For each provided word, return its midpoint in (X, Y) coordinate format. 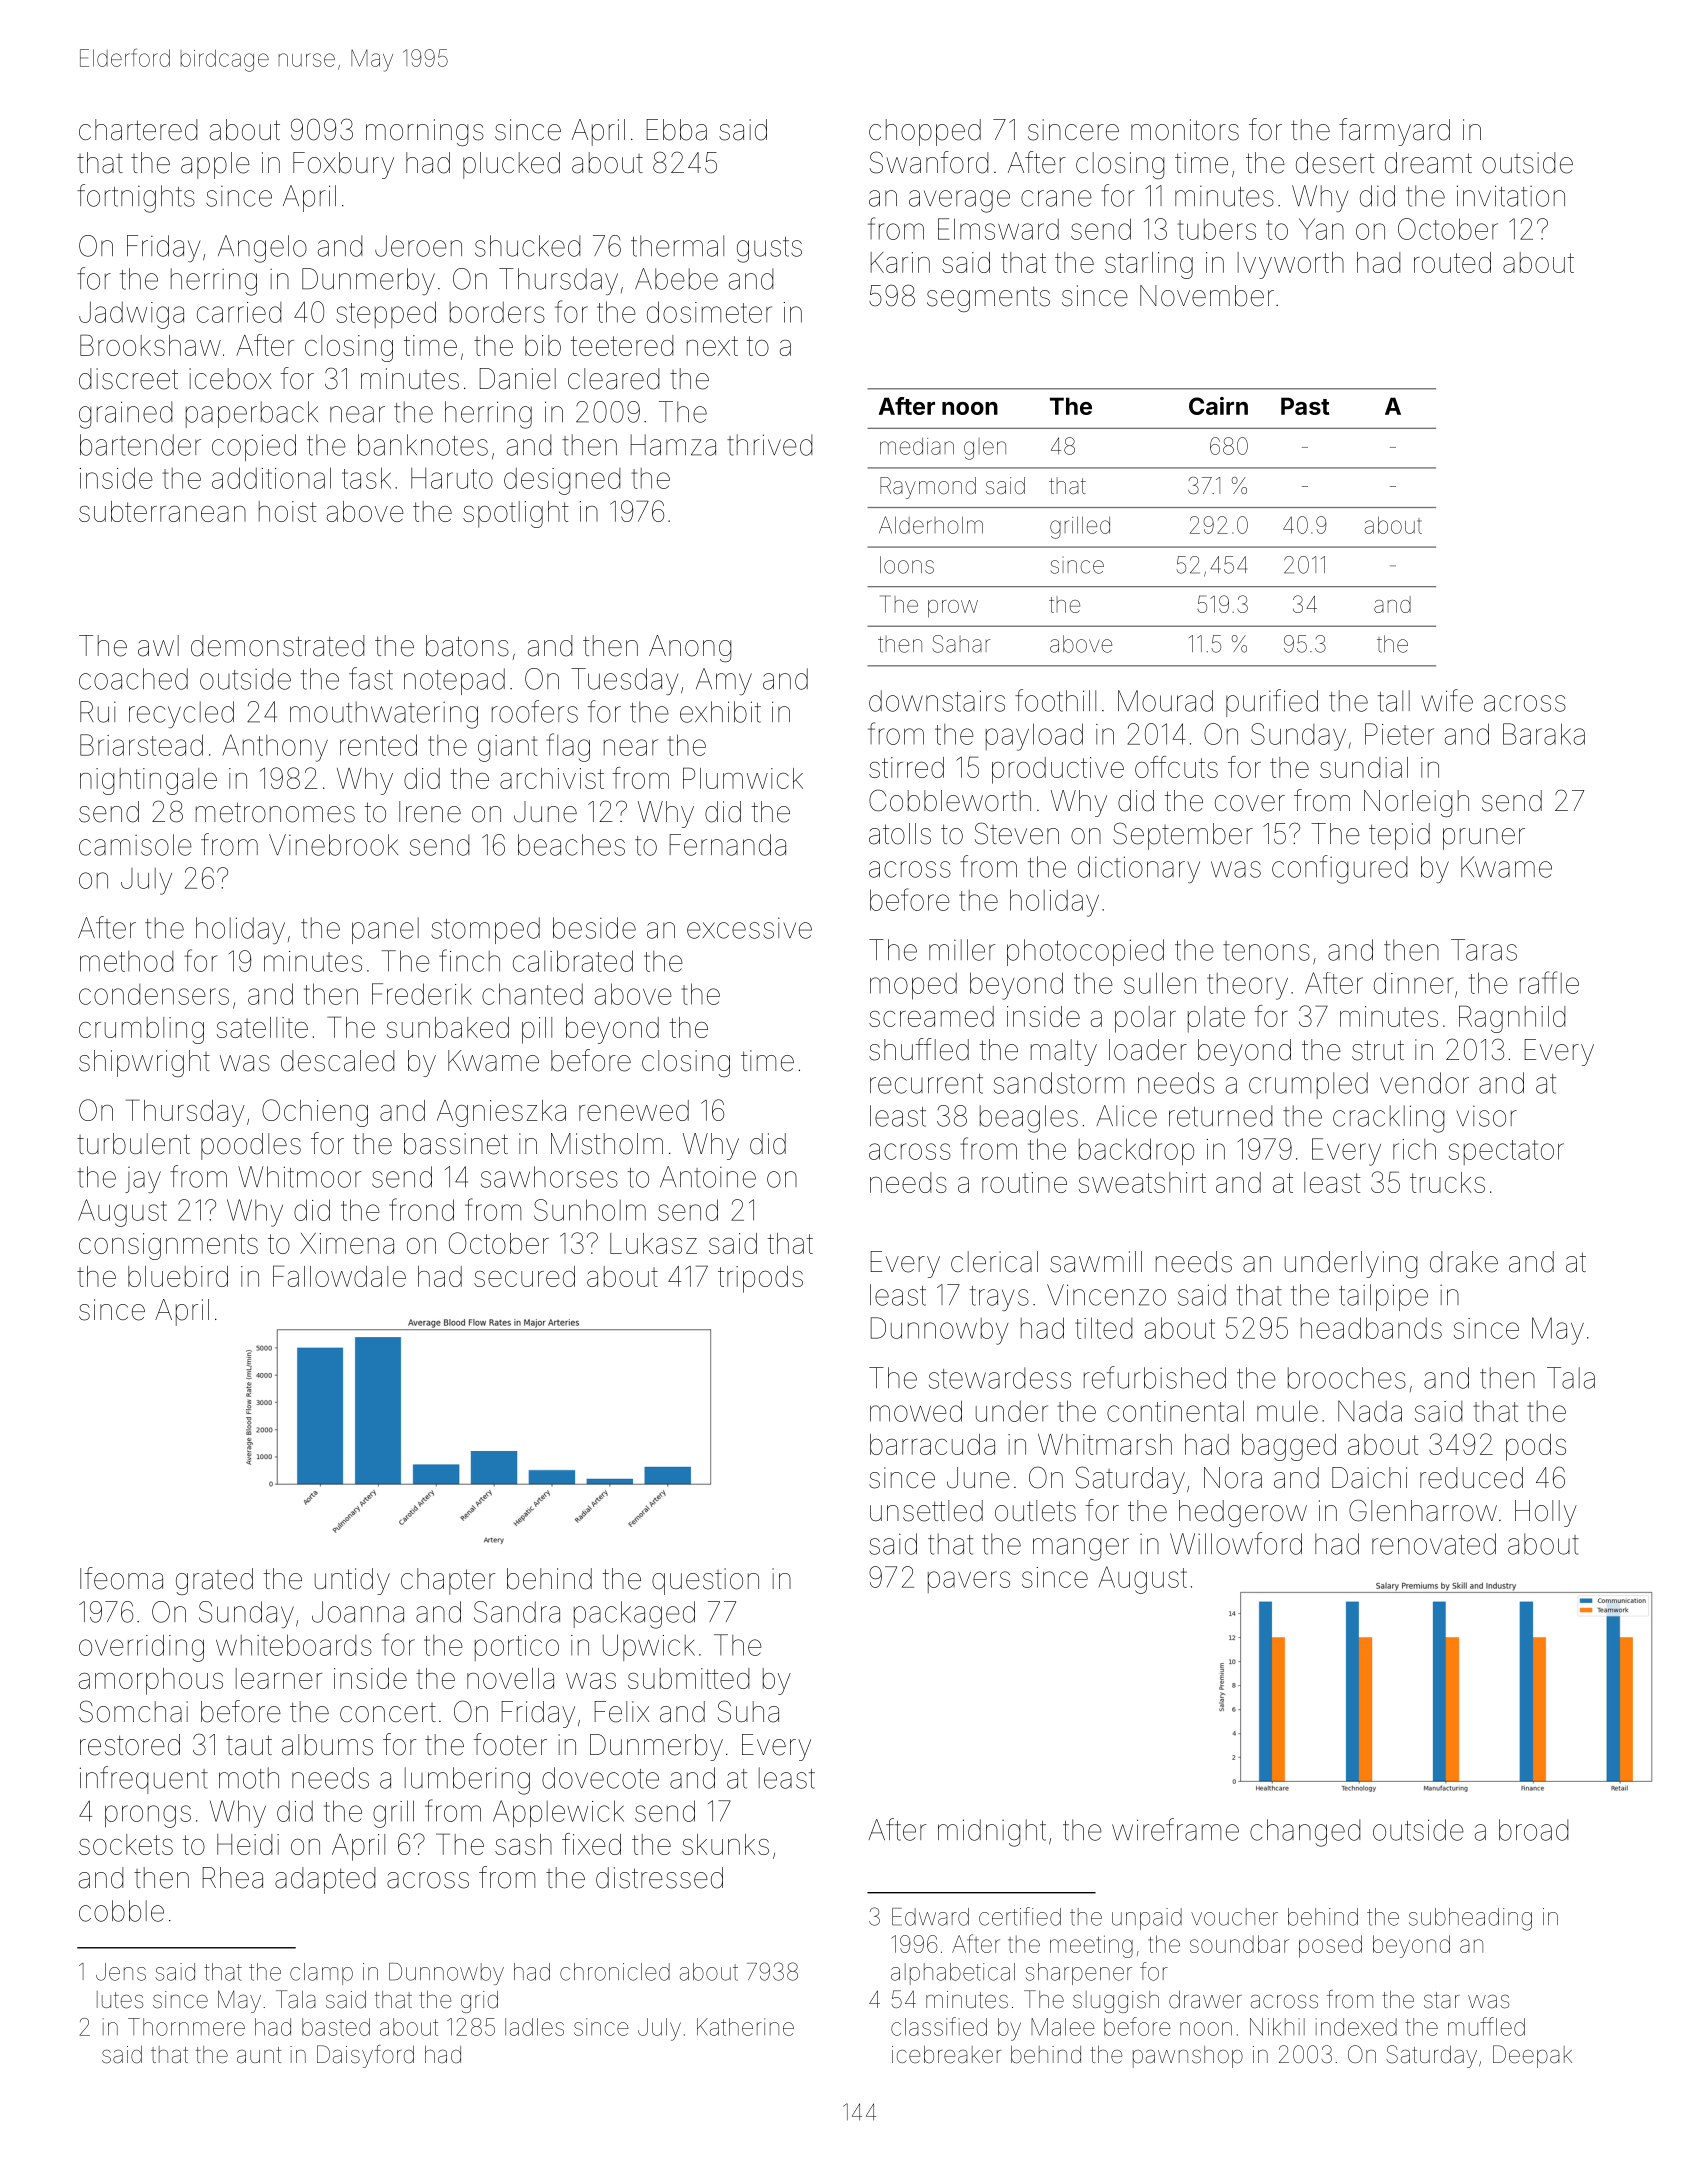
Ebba (677, 130)
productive (1058, 770)
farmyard (1394, 132)
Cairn (1218, 406)
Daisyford (365, 2056)
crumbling (141, 1030)
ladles (534, 2027)
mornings (425, 132)
